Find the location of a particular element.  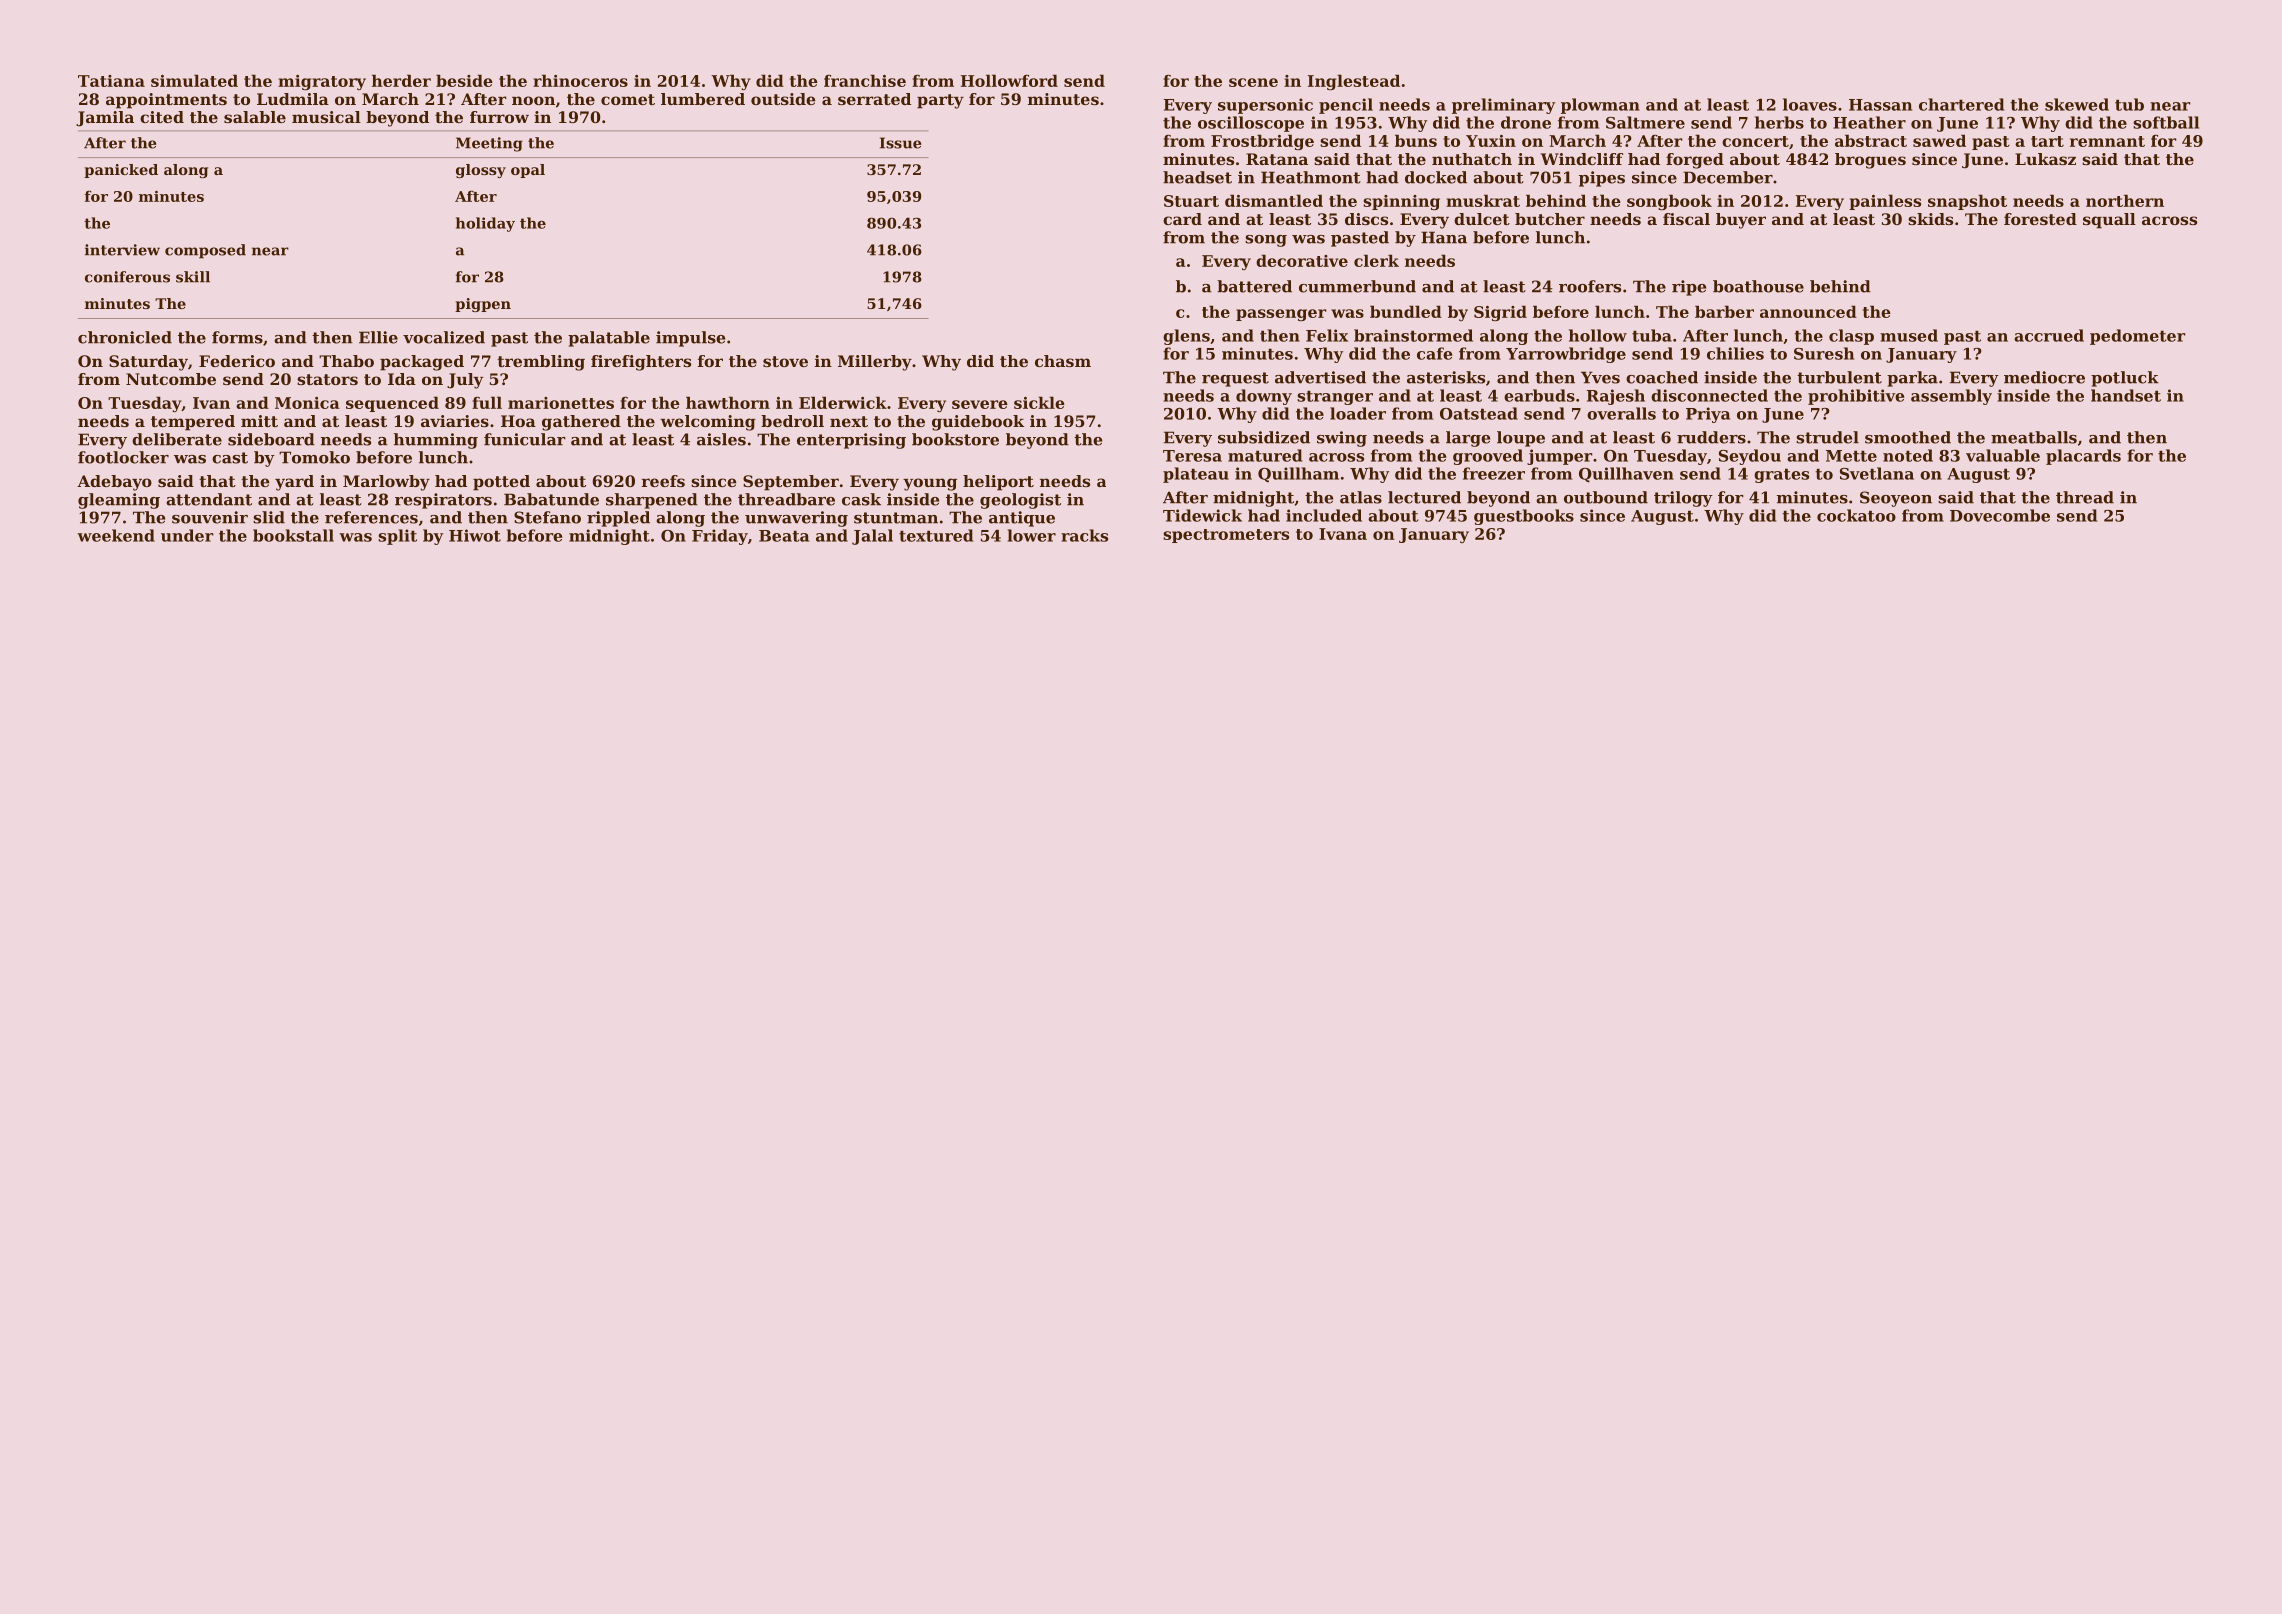

herder is located at coordinates (401, 80).
